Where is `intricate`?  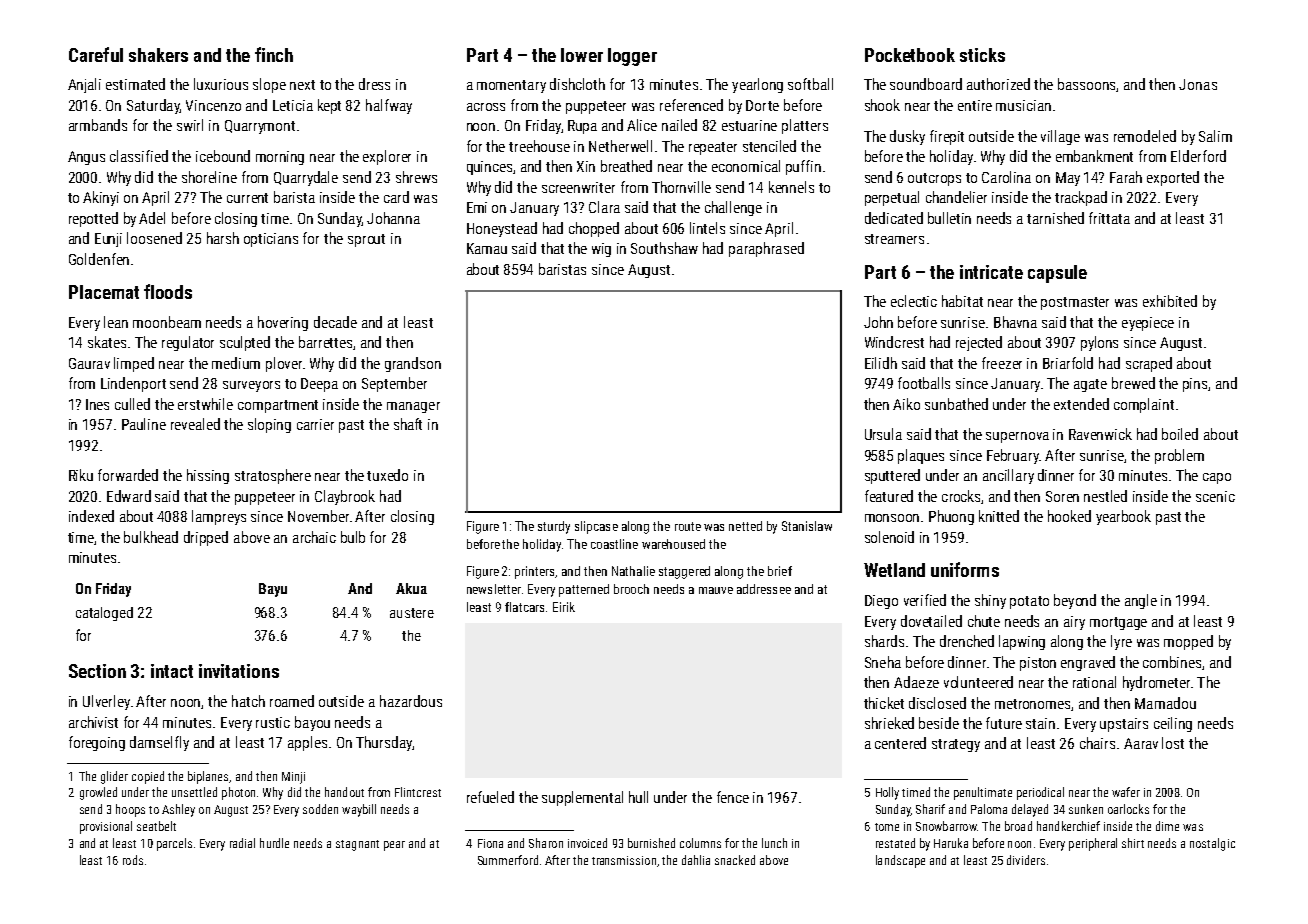
intricate is located at coordinates (991, 272).
